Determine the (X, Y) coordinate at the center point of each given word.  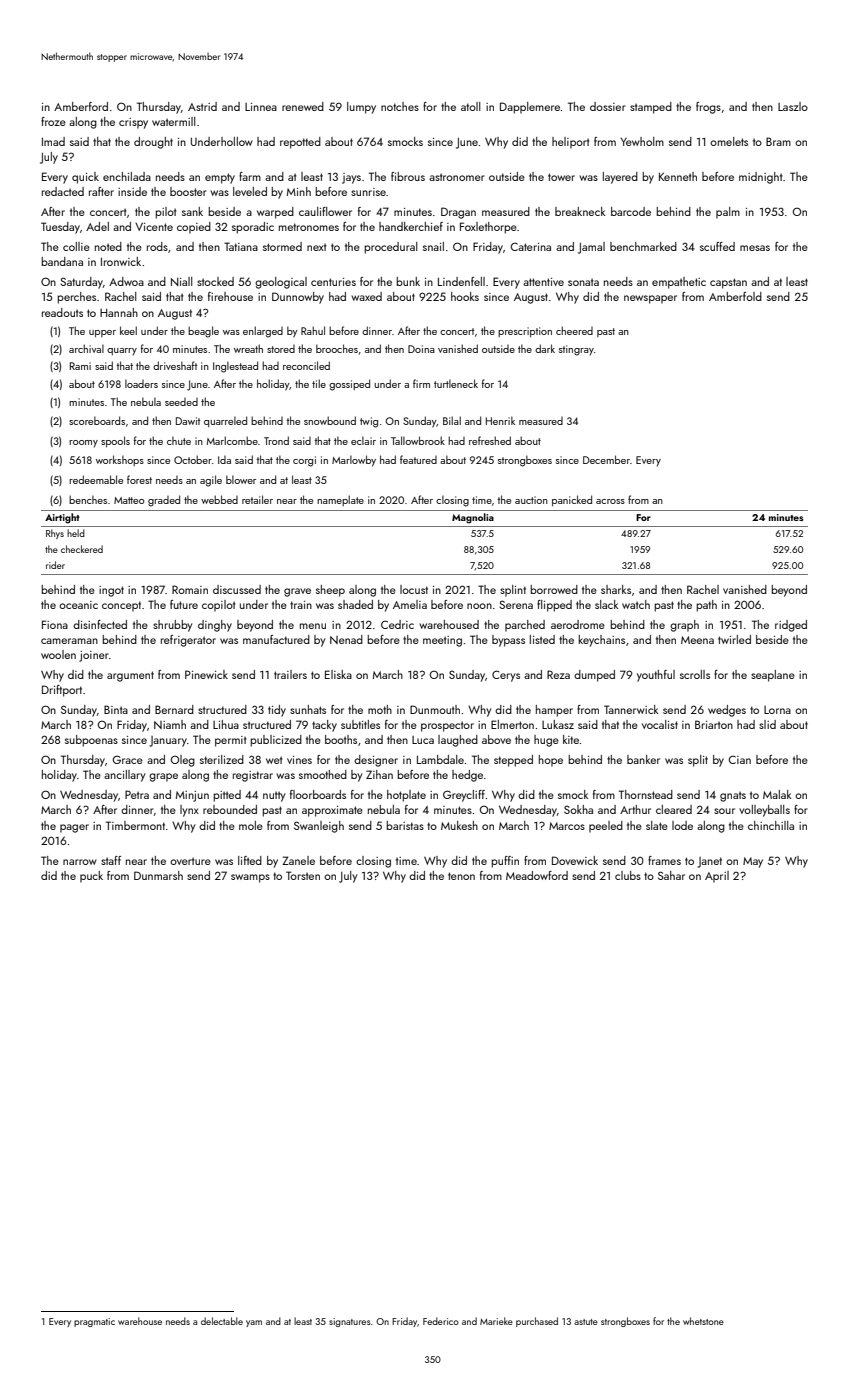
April (717, 877)
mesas (755, 248)
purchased (537, 1322)
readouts (62, 312)
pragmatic (94, 1322)
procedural (391, 248)
